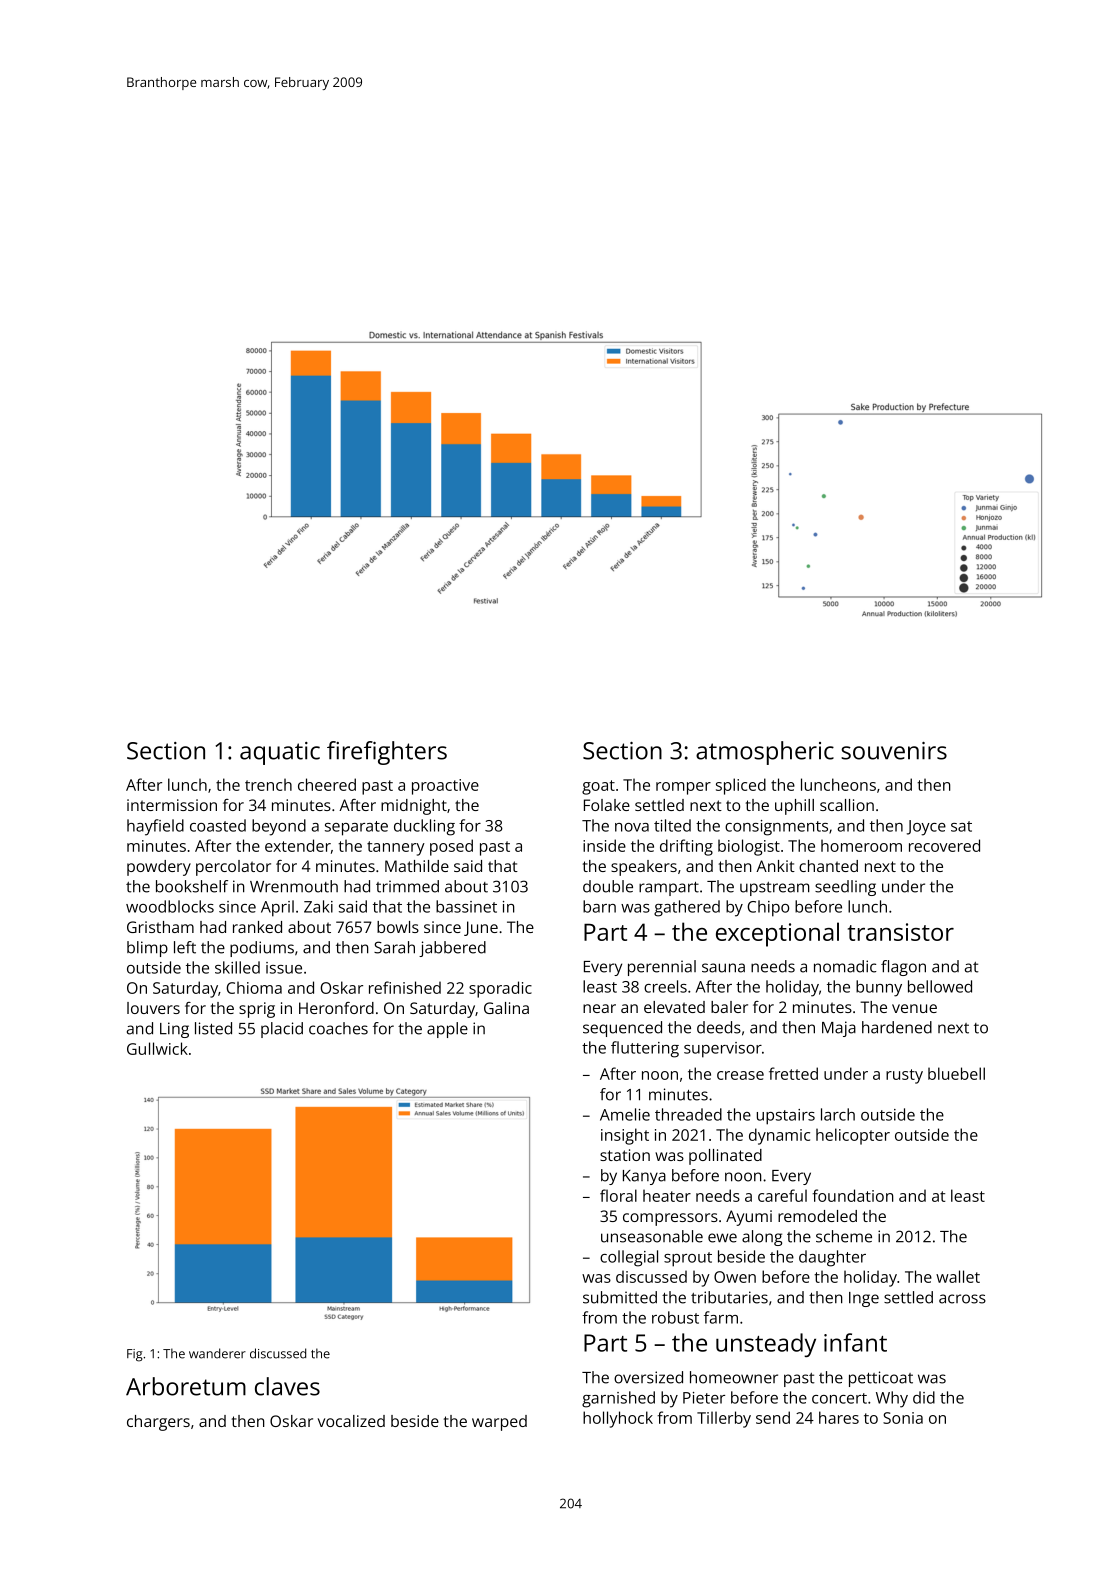 This page has width=1119, height=1583. Describe the element at coordinates (620, 1297) in the page. I see `submitted` at that location.
